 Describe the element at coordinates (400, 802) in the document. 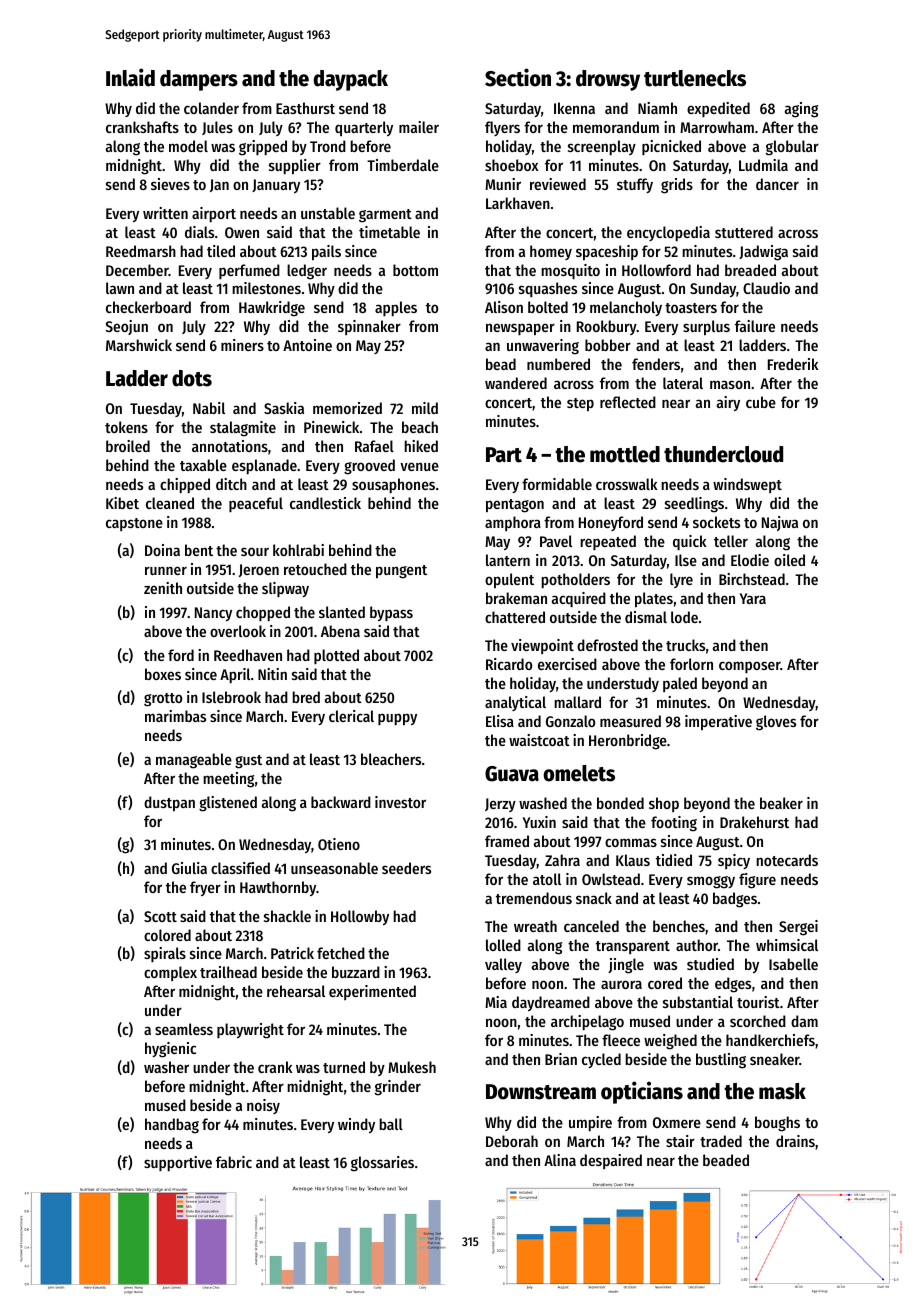

I see `investor` at that location.
